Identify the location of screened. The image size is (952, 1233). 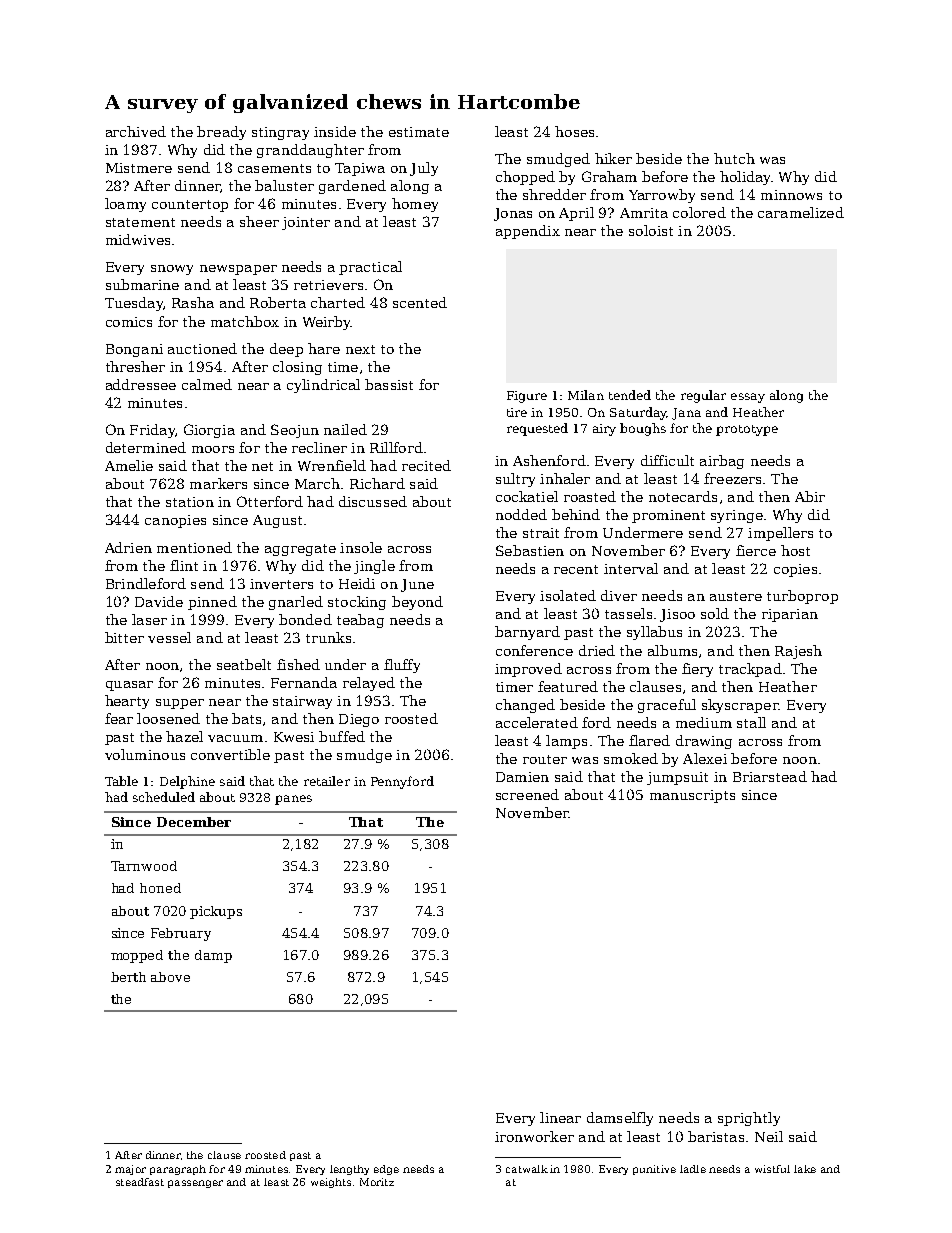
(527, 794).
